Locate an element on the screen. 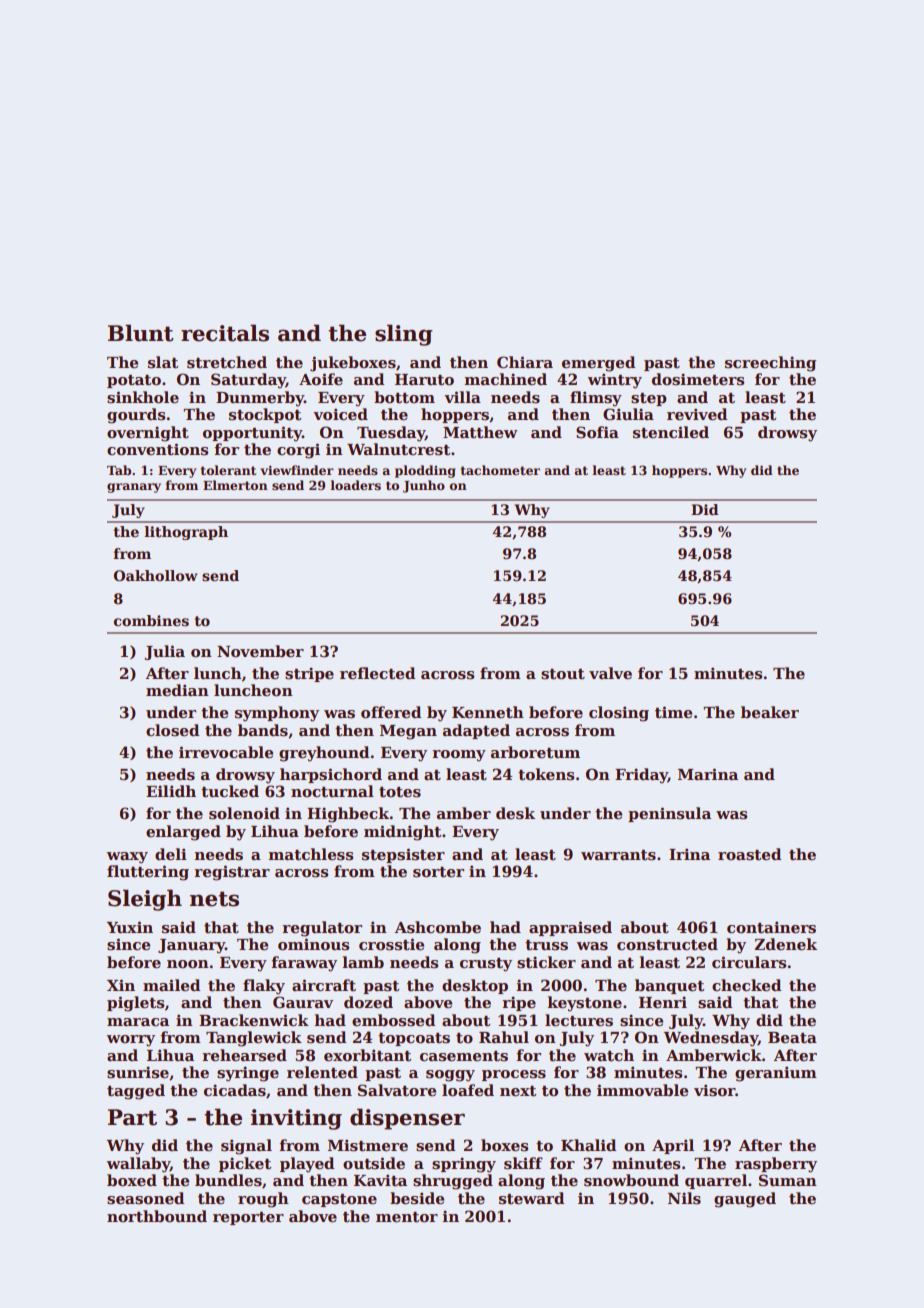 The image size is (924, 1308). registrar is located at coordinates (232, 873).
